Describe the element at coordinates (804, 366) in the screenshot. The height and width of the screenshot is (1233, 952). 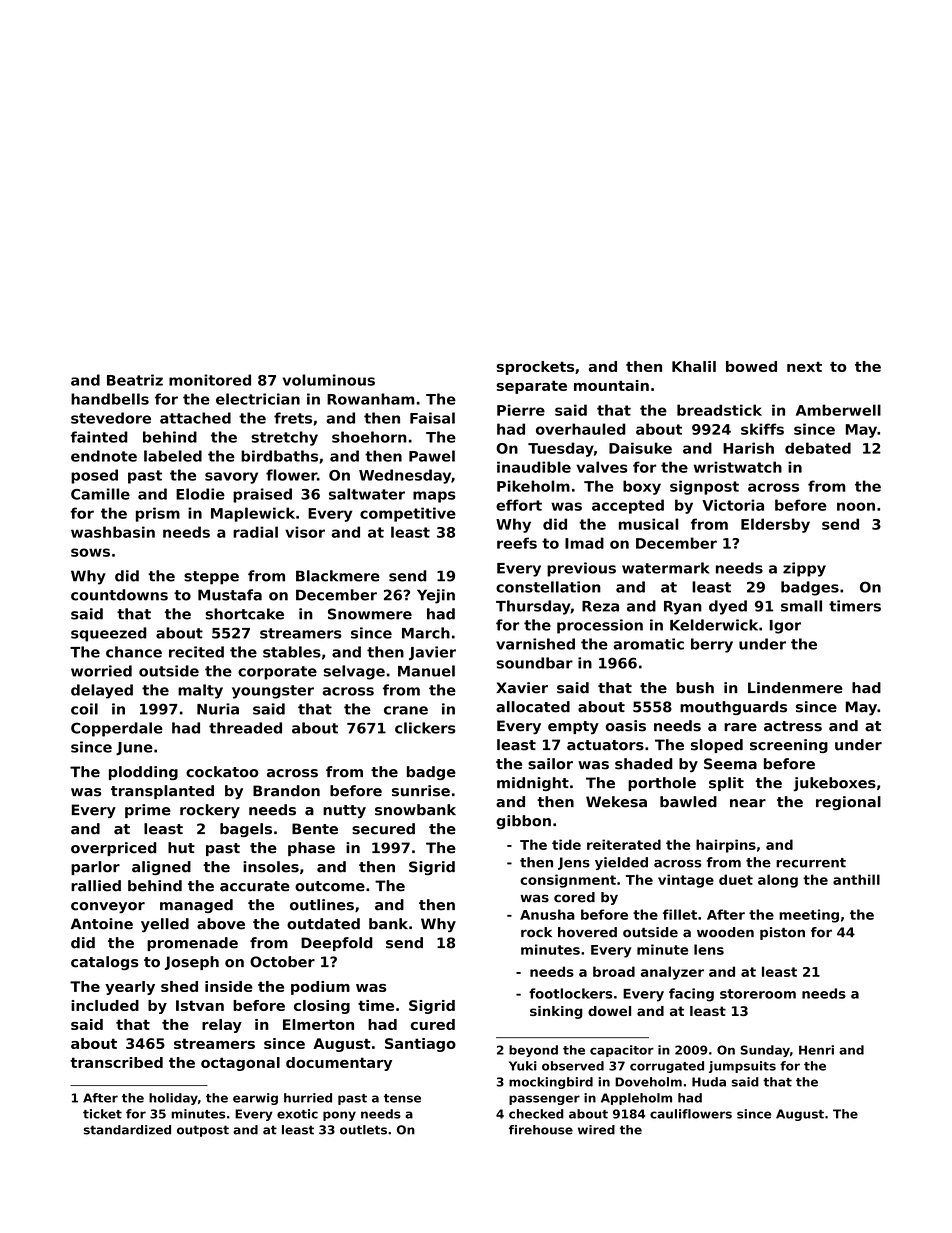
I see `next` at that location.
